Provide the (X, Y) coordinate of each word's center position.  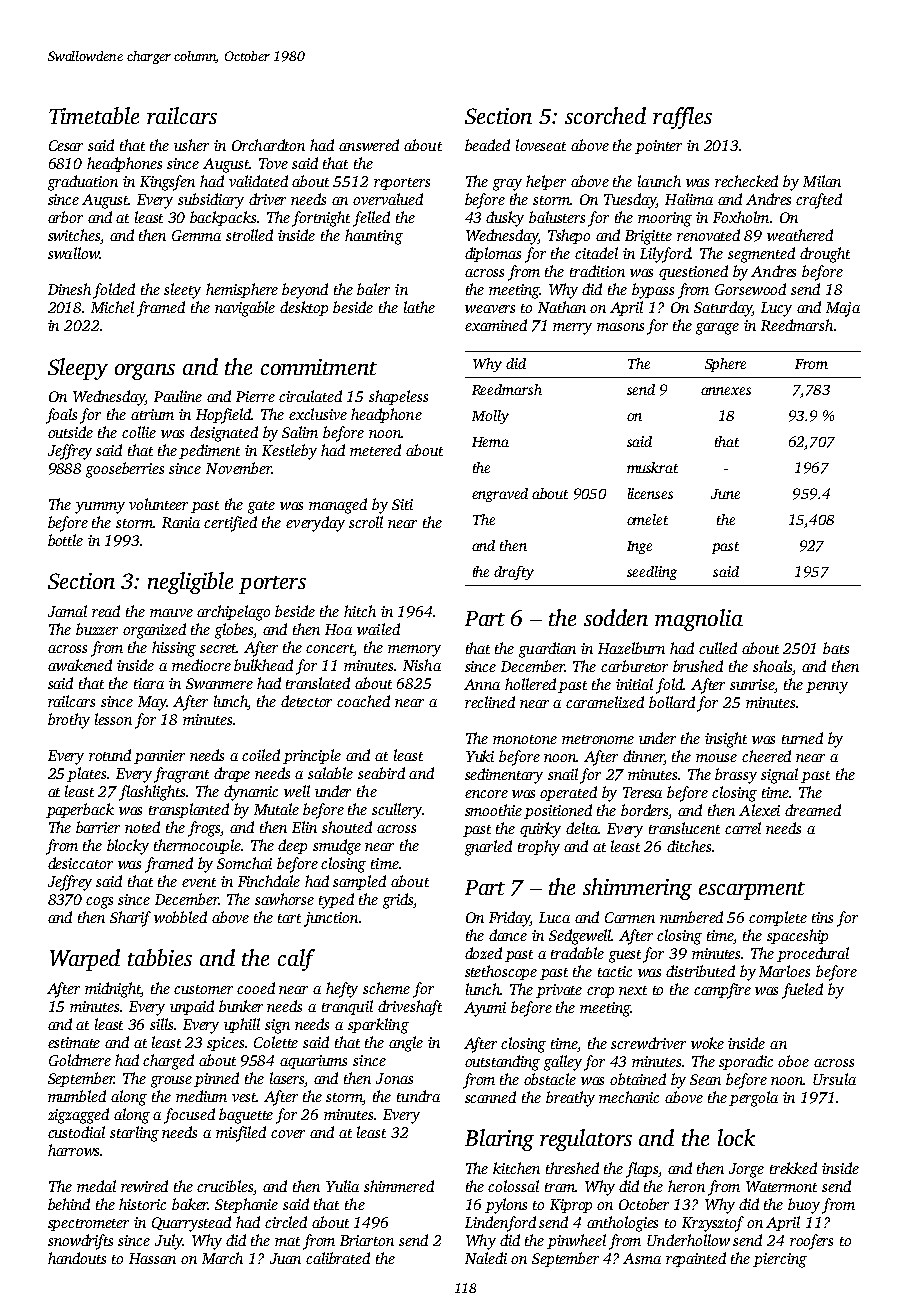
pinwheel (576, 1241)
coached (363, 701)
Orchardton (268, 145)
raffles (682, 118)
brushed (698, 666)
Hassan (152, 1258)
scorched (605, 115)
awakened (80, 665)
